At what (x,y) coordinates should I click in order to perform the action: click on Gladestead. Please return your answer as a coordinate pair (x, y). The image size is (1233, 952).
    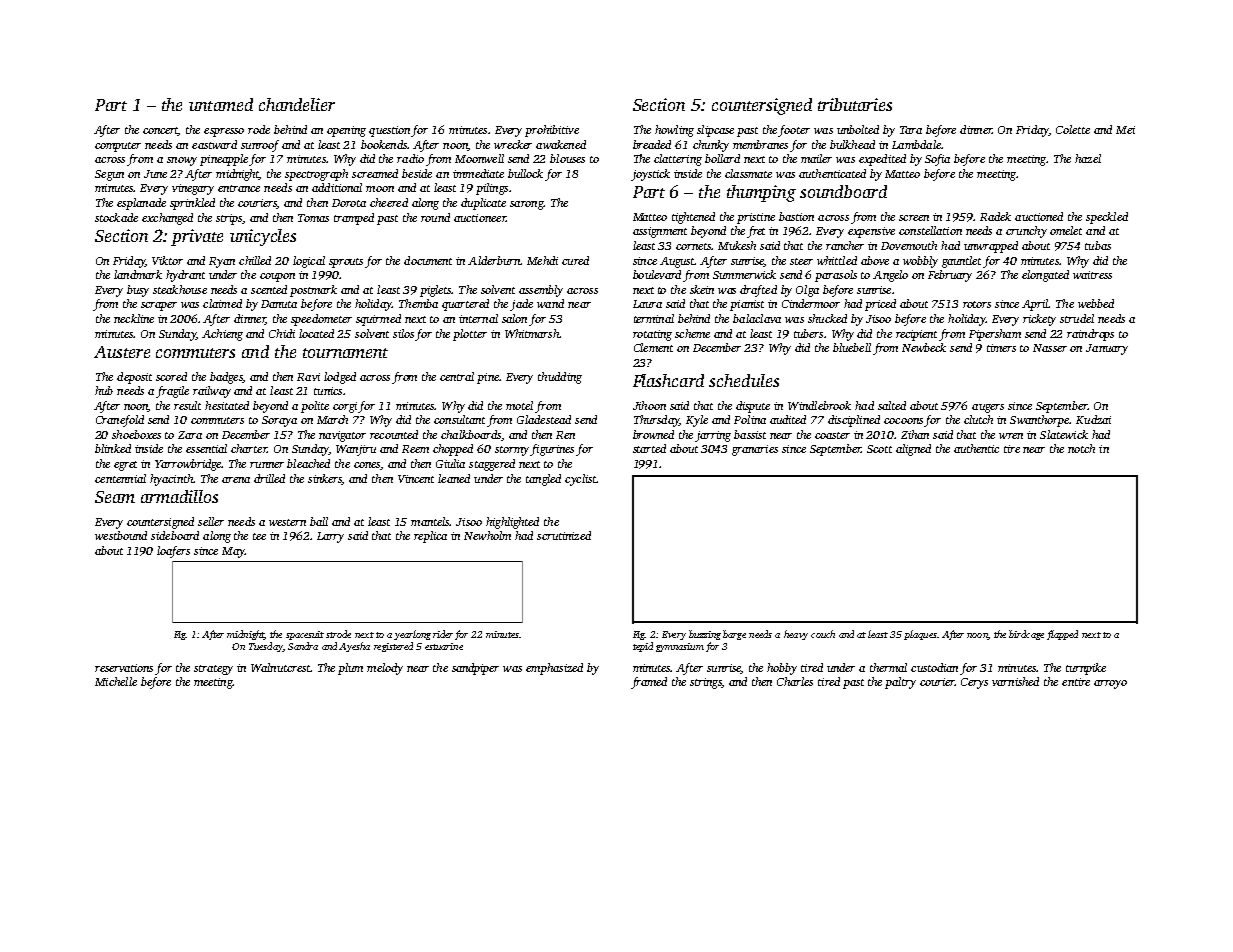
    Looking at the image, I should click on (544, 419).
